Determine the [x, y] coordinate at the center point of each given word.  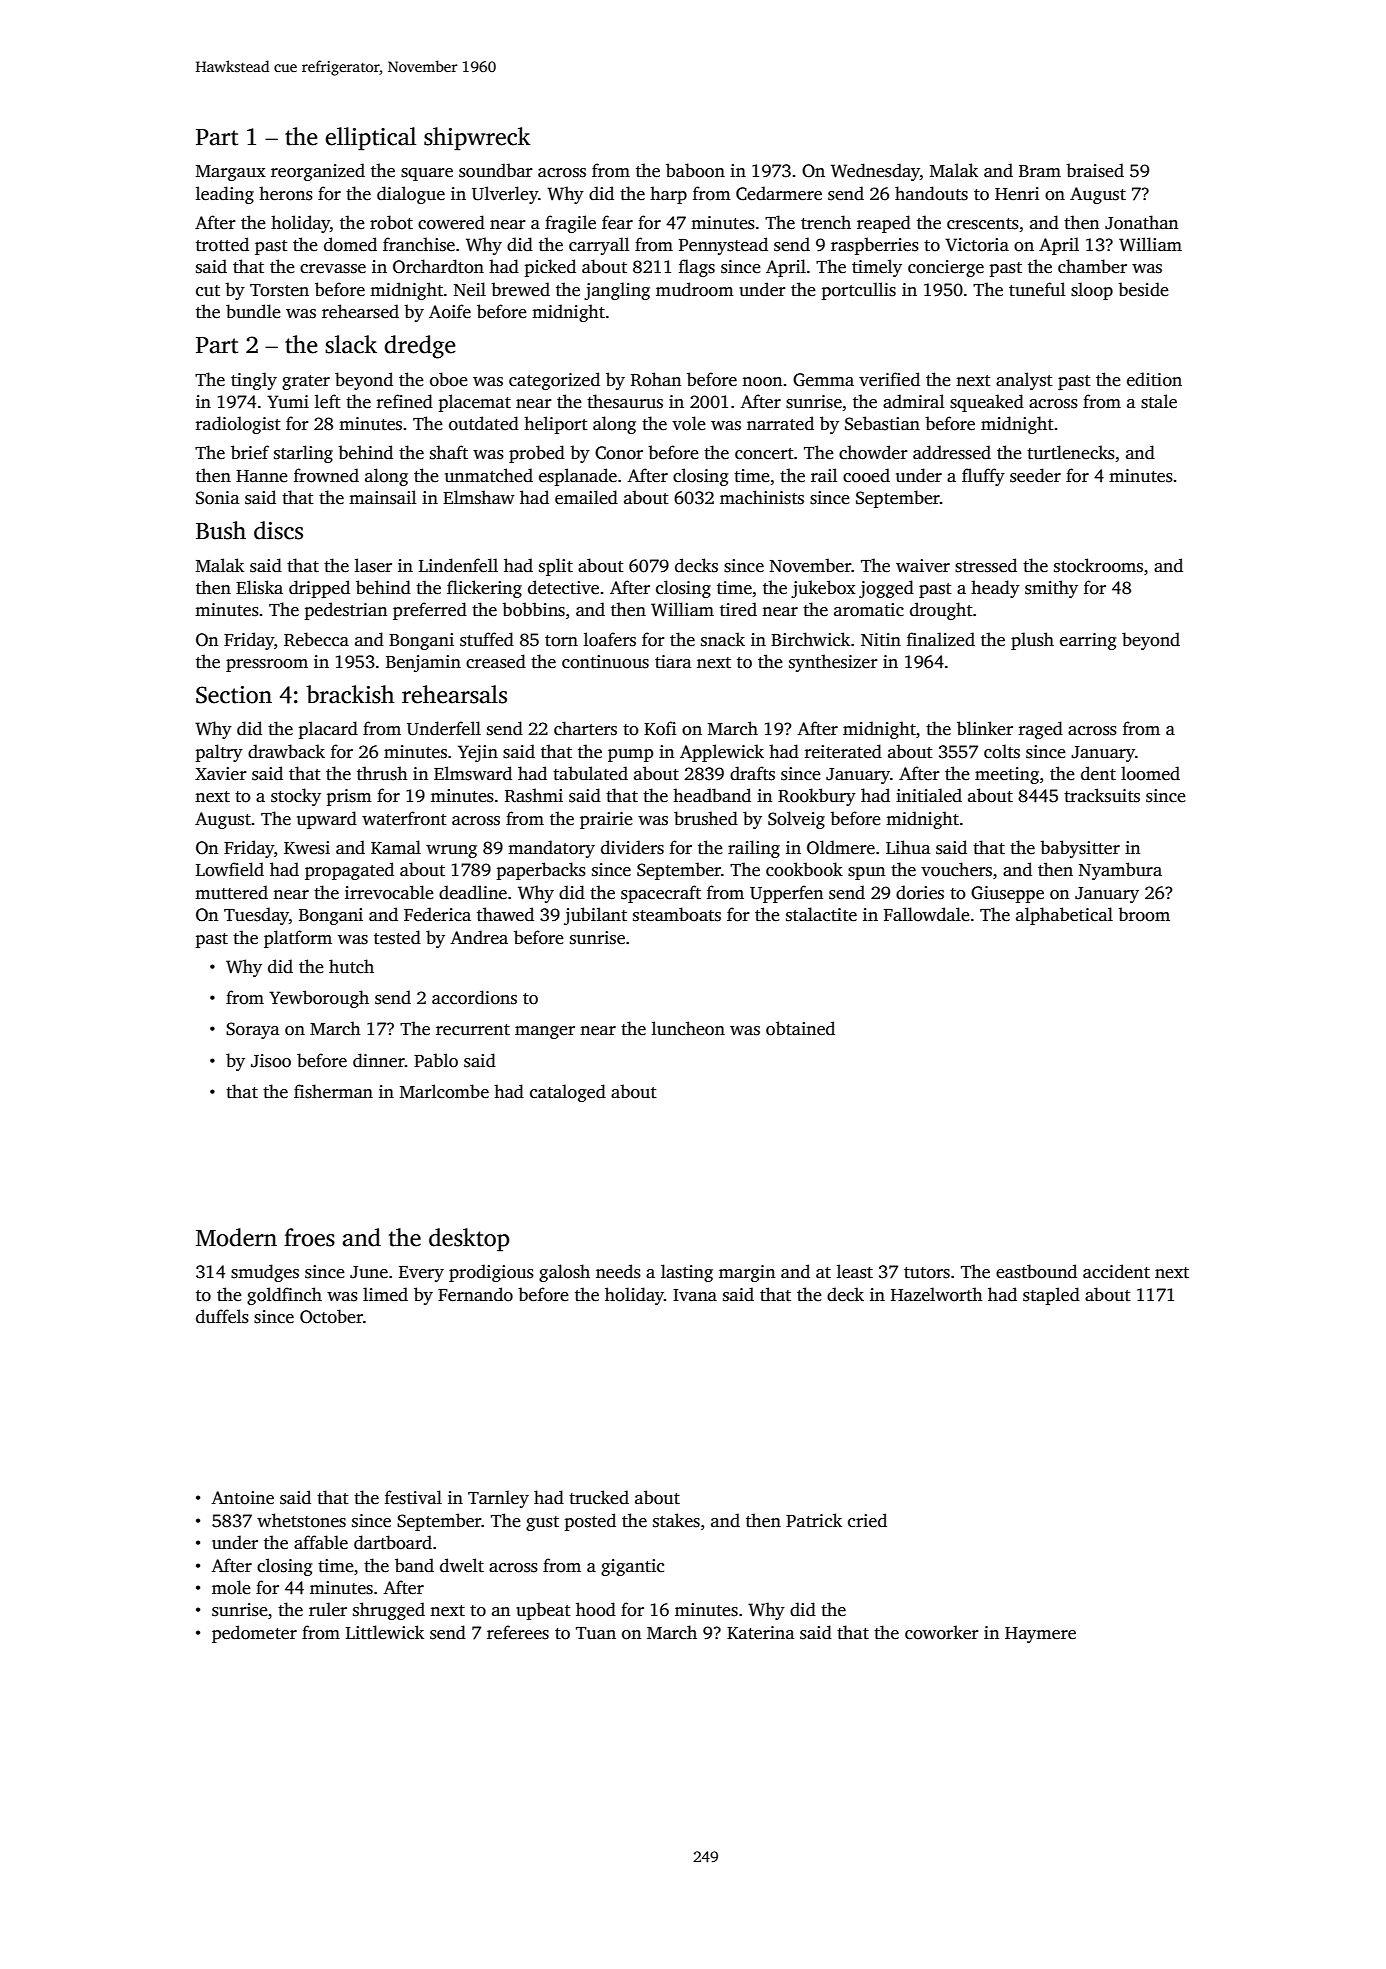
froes [309, 1237]
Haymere [1040, 1635]
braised [1095, 170]
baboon [695, 170]
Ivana [695, 1295]
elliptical [370, 139]
